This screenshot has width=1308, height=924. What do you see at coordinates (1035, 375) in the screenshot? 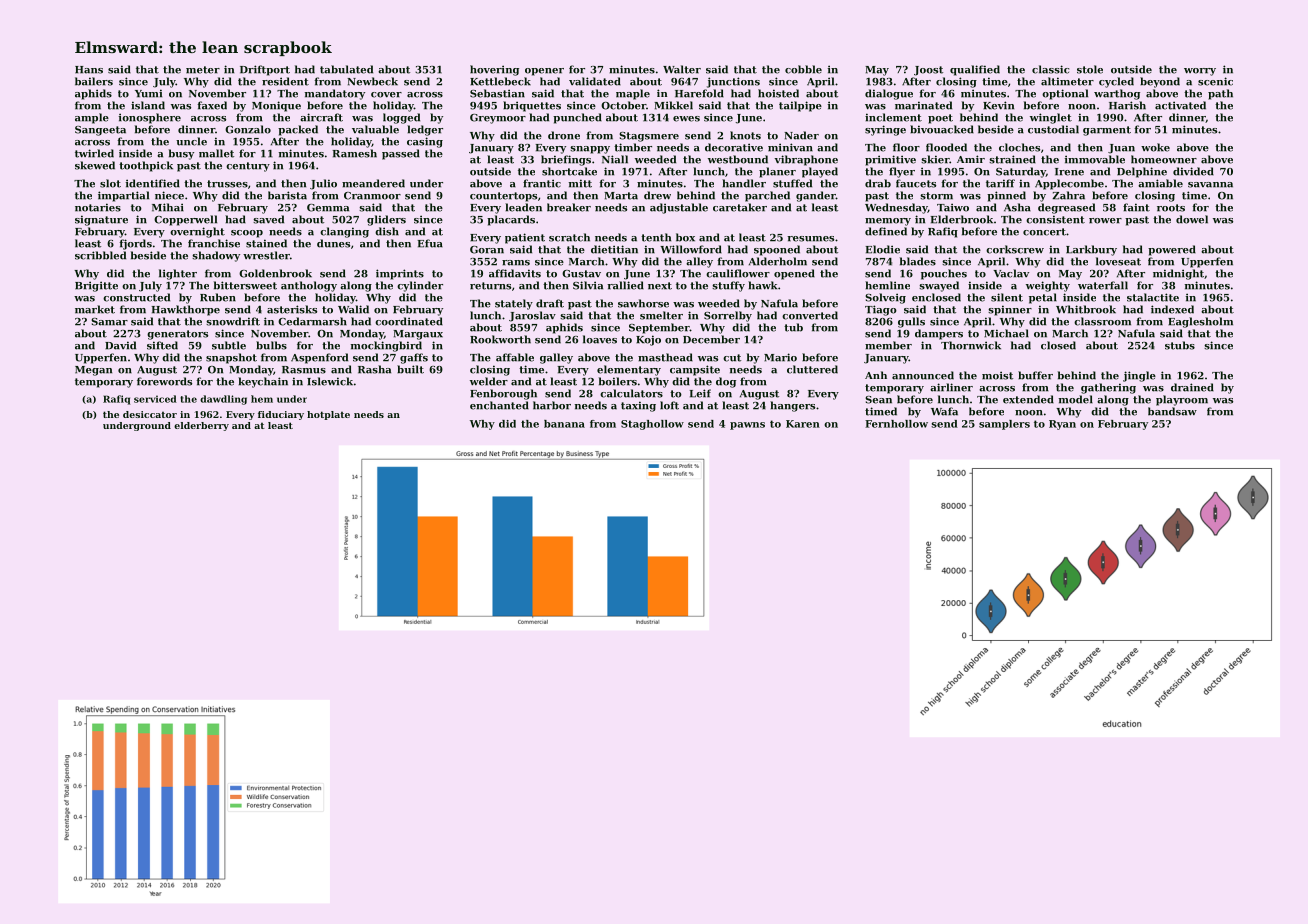
I see `buffer` at bounding box center [1035, 375].
